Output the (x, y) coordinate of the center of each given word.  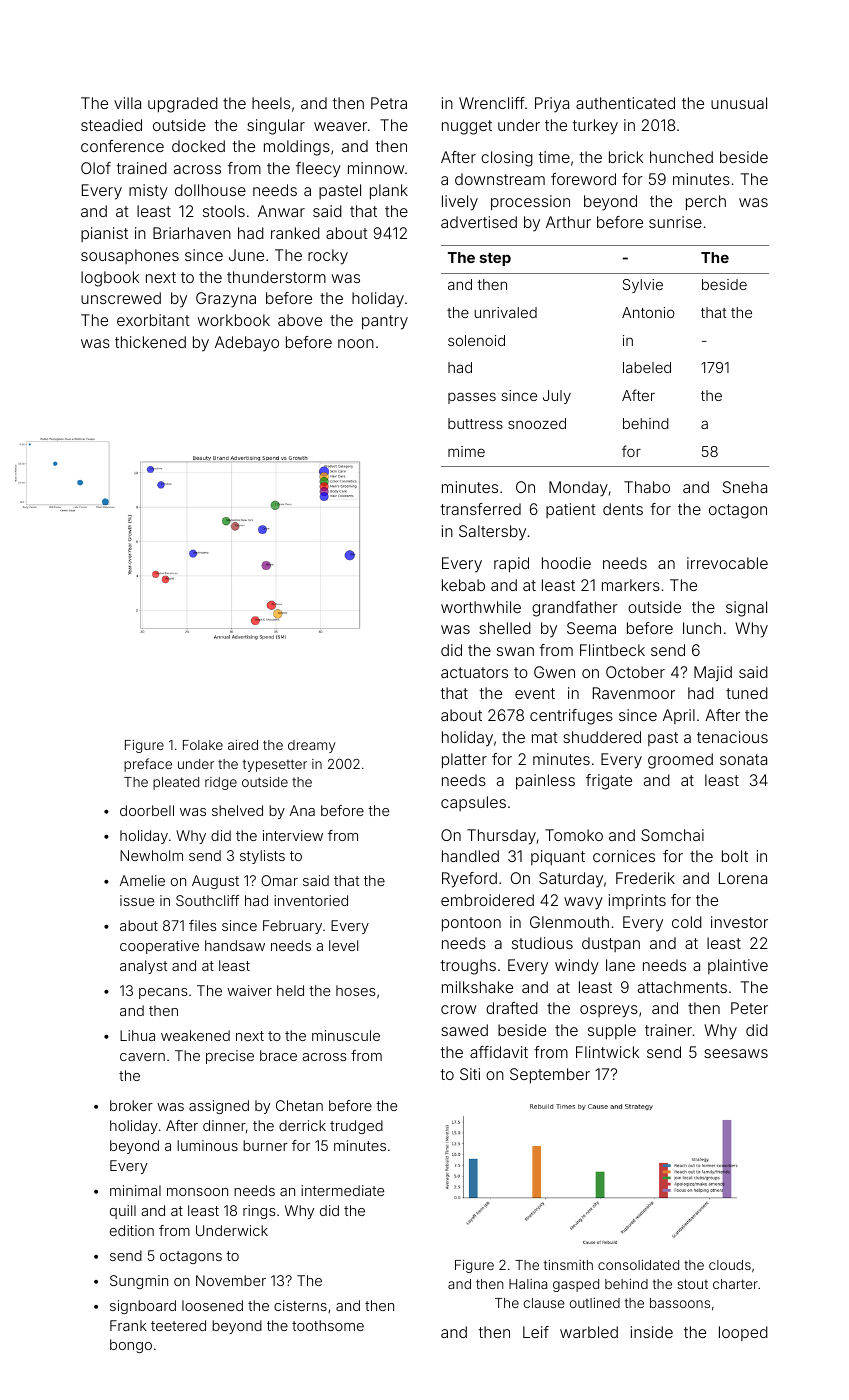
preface (148, 765)
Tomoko (574, 835)
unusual (739, 103)
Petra (389, 103)
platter (464, 760)
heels (271, 103)
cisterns (300, 1305)
